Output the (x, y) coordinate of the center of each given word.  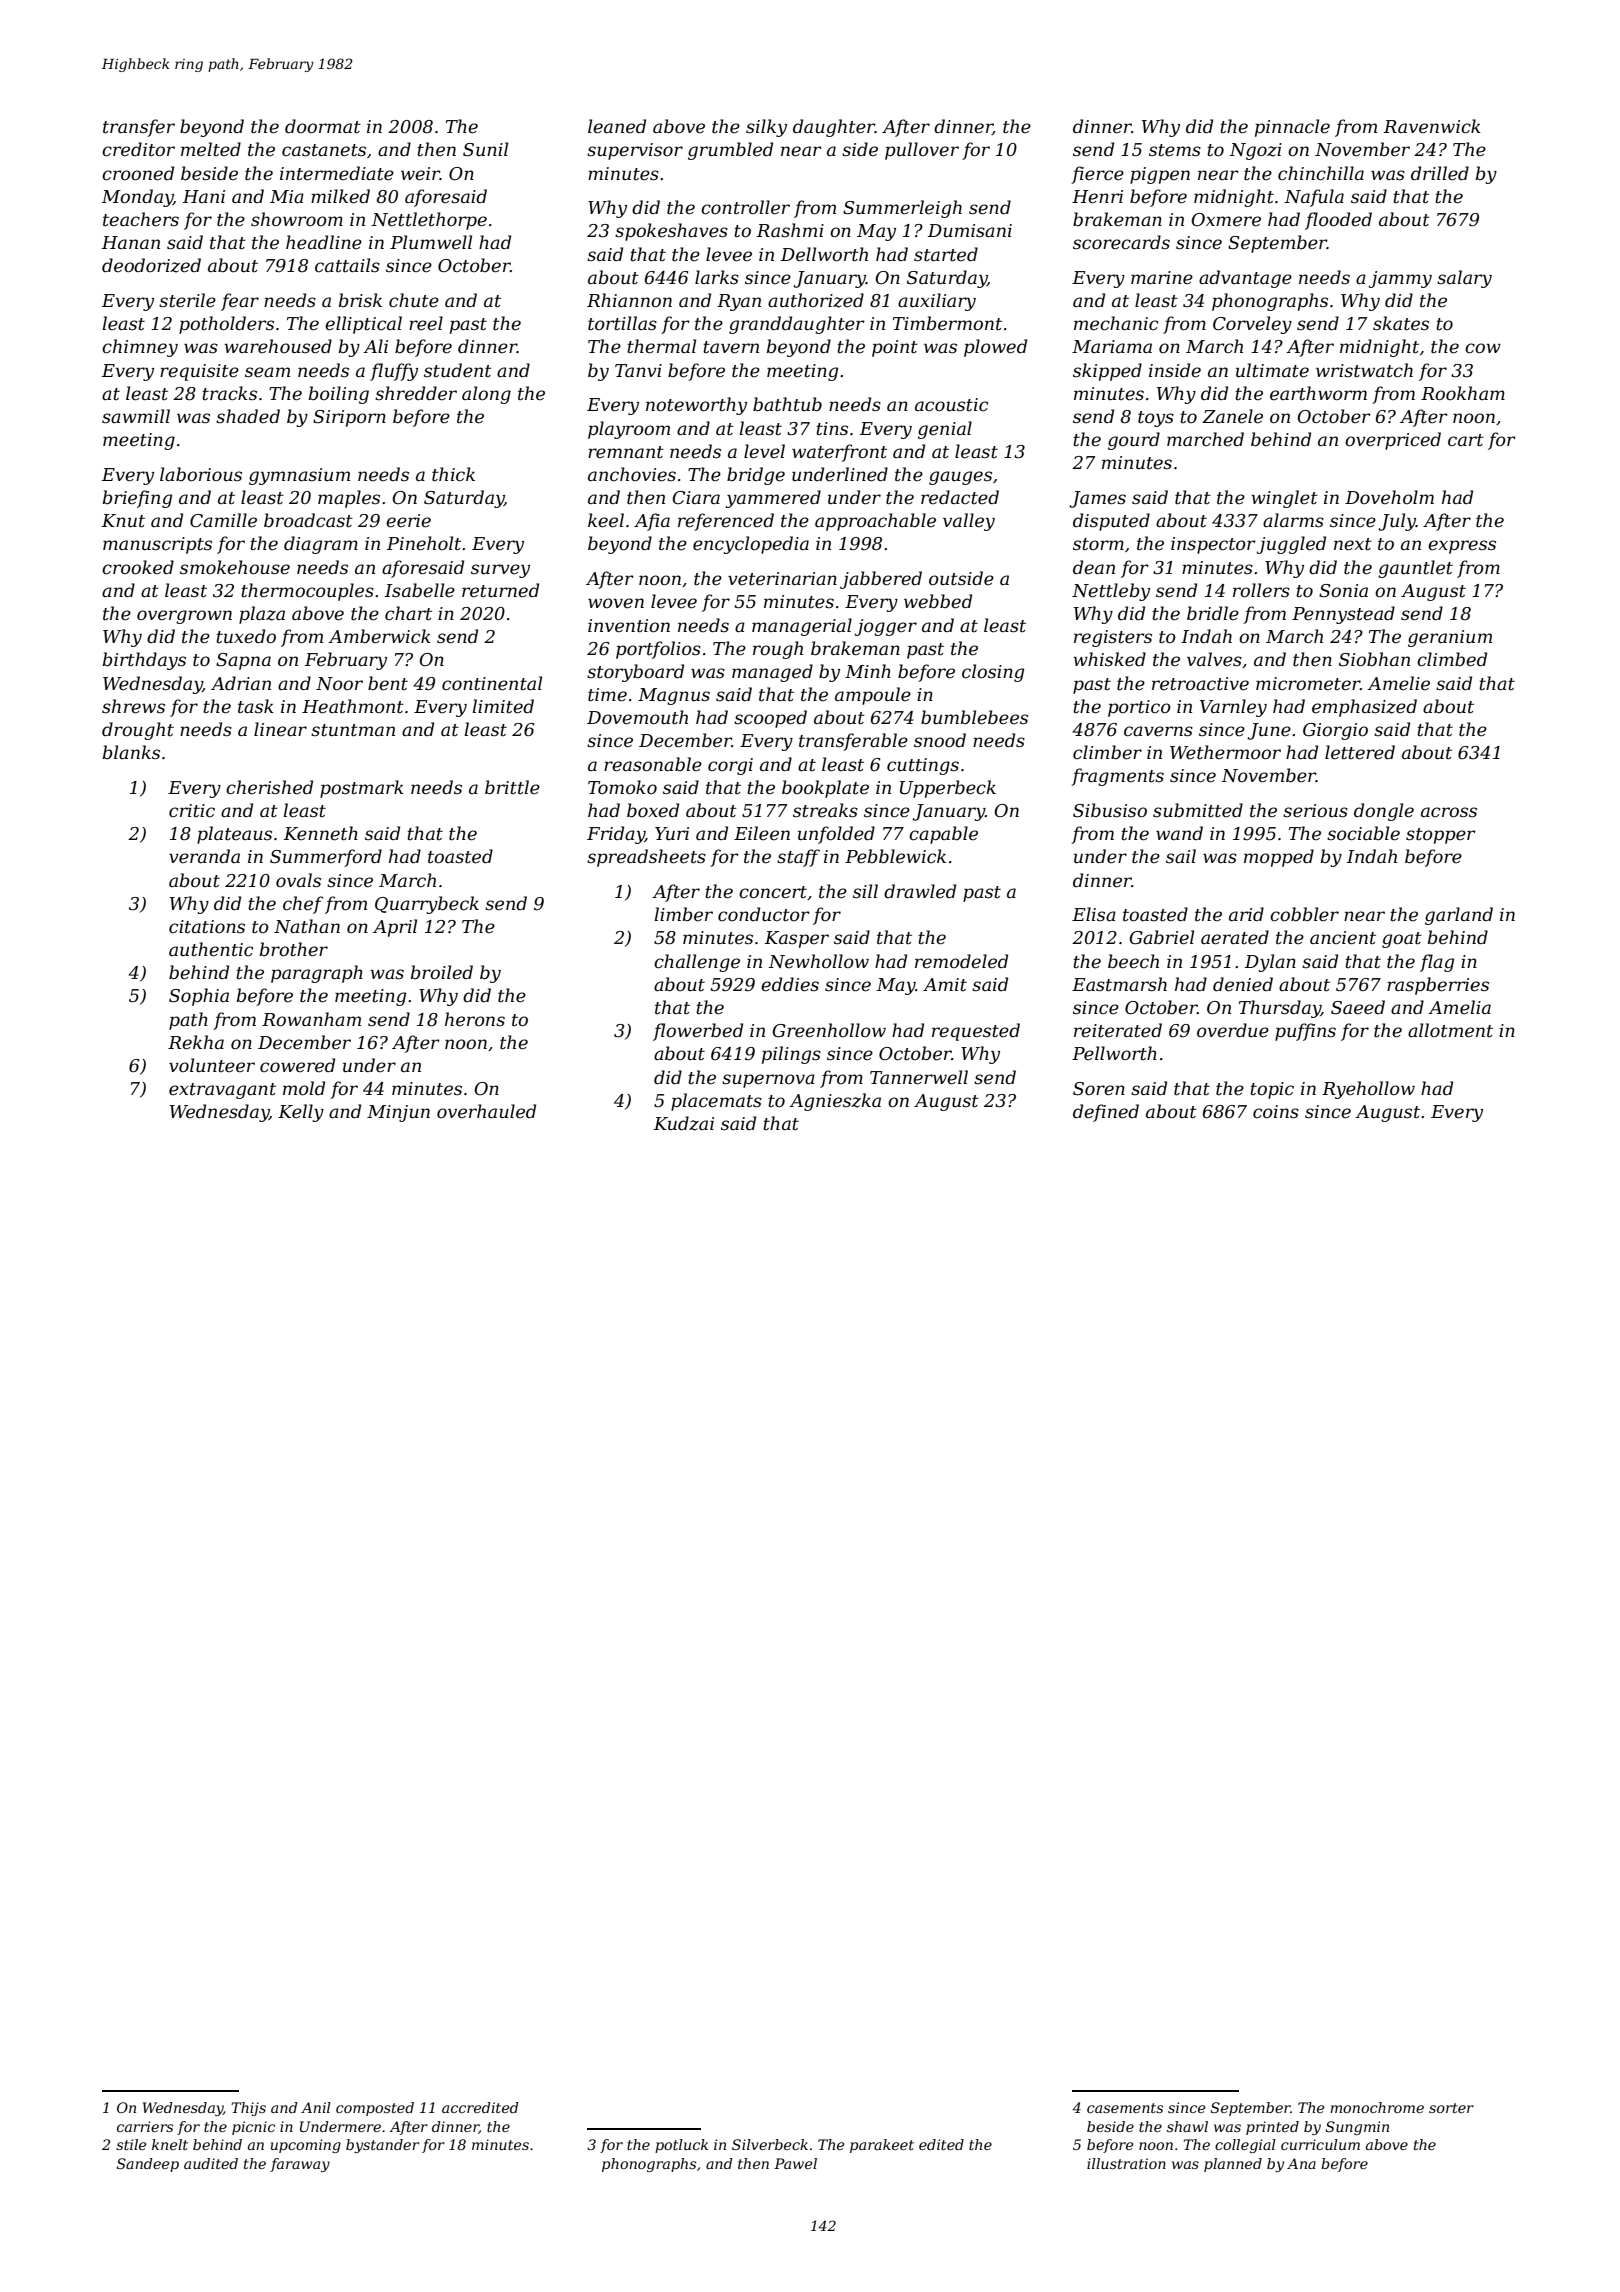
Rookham (1463, 393)
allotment (1450, 1030)
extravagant (222, 1091)
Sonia (1343, 591)
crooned (138, 173)
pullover (922, 151)
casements (1125, 2108)
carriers (145, 2126)
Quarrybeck (427, 905)
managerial (802, 627)
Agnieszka (835, 1102)
